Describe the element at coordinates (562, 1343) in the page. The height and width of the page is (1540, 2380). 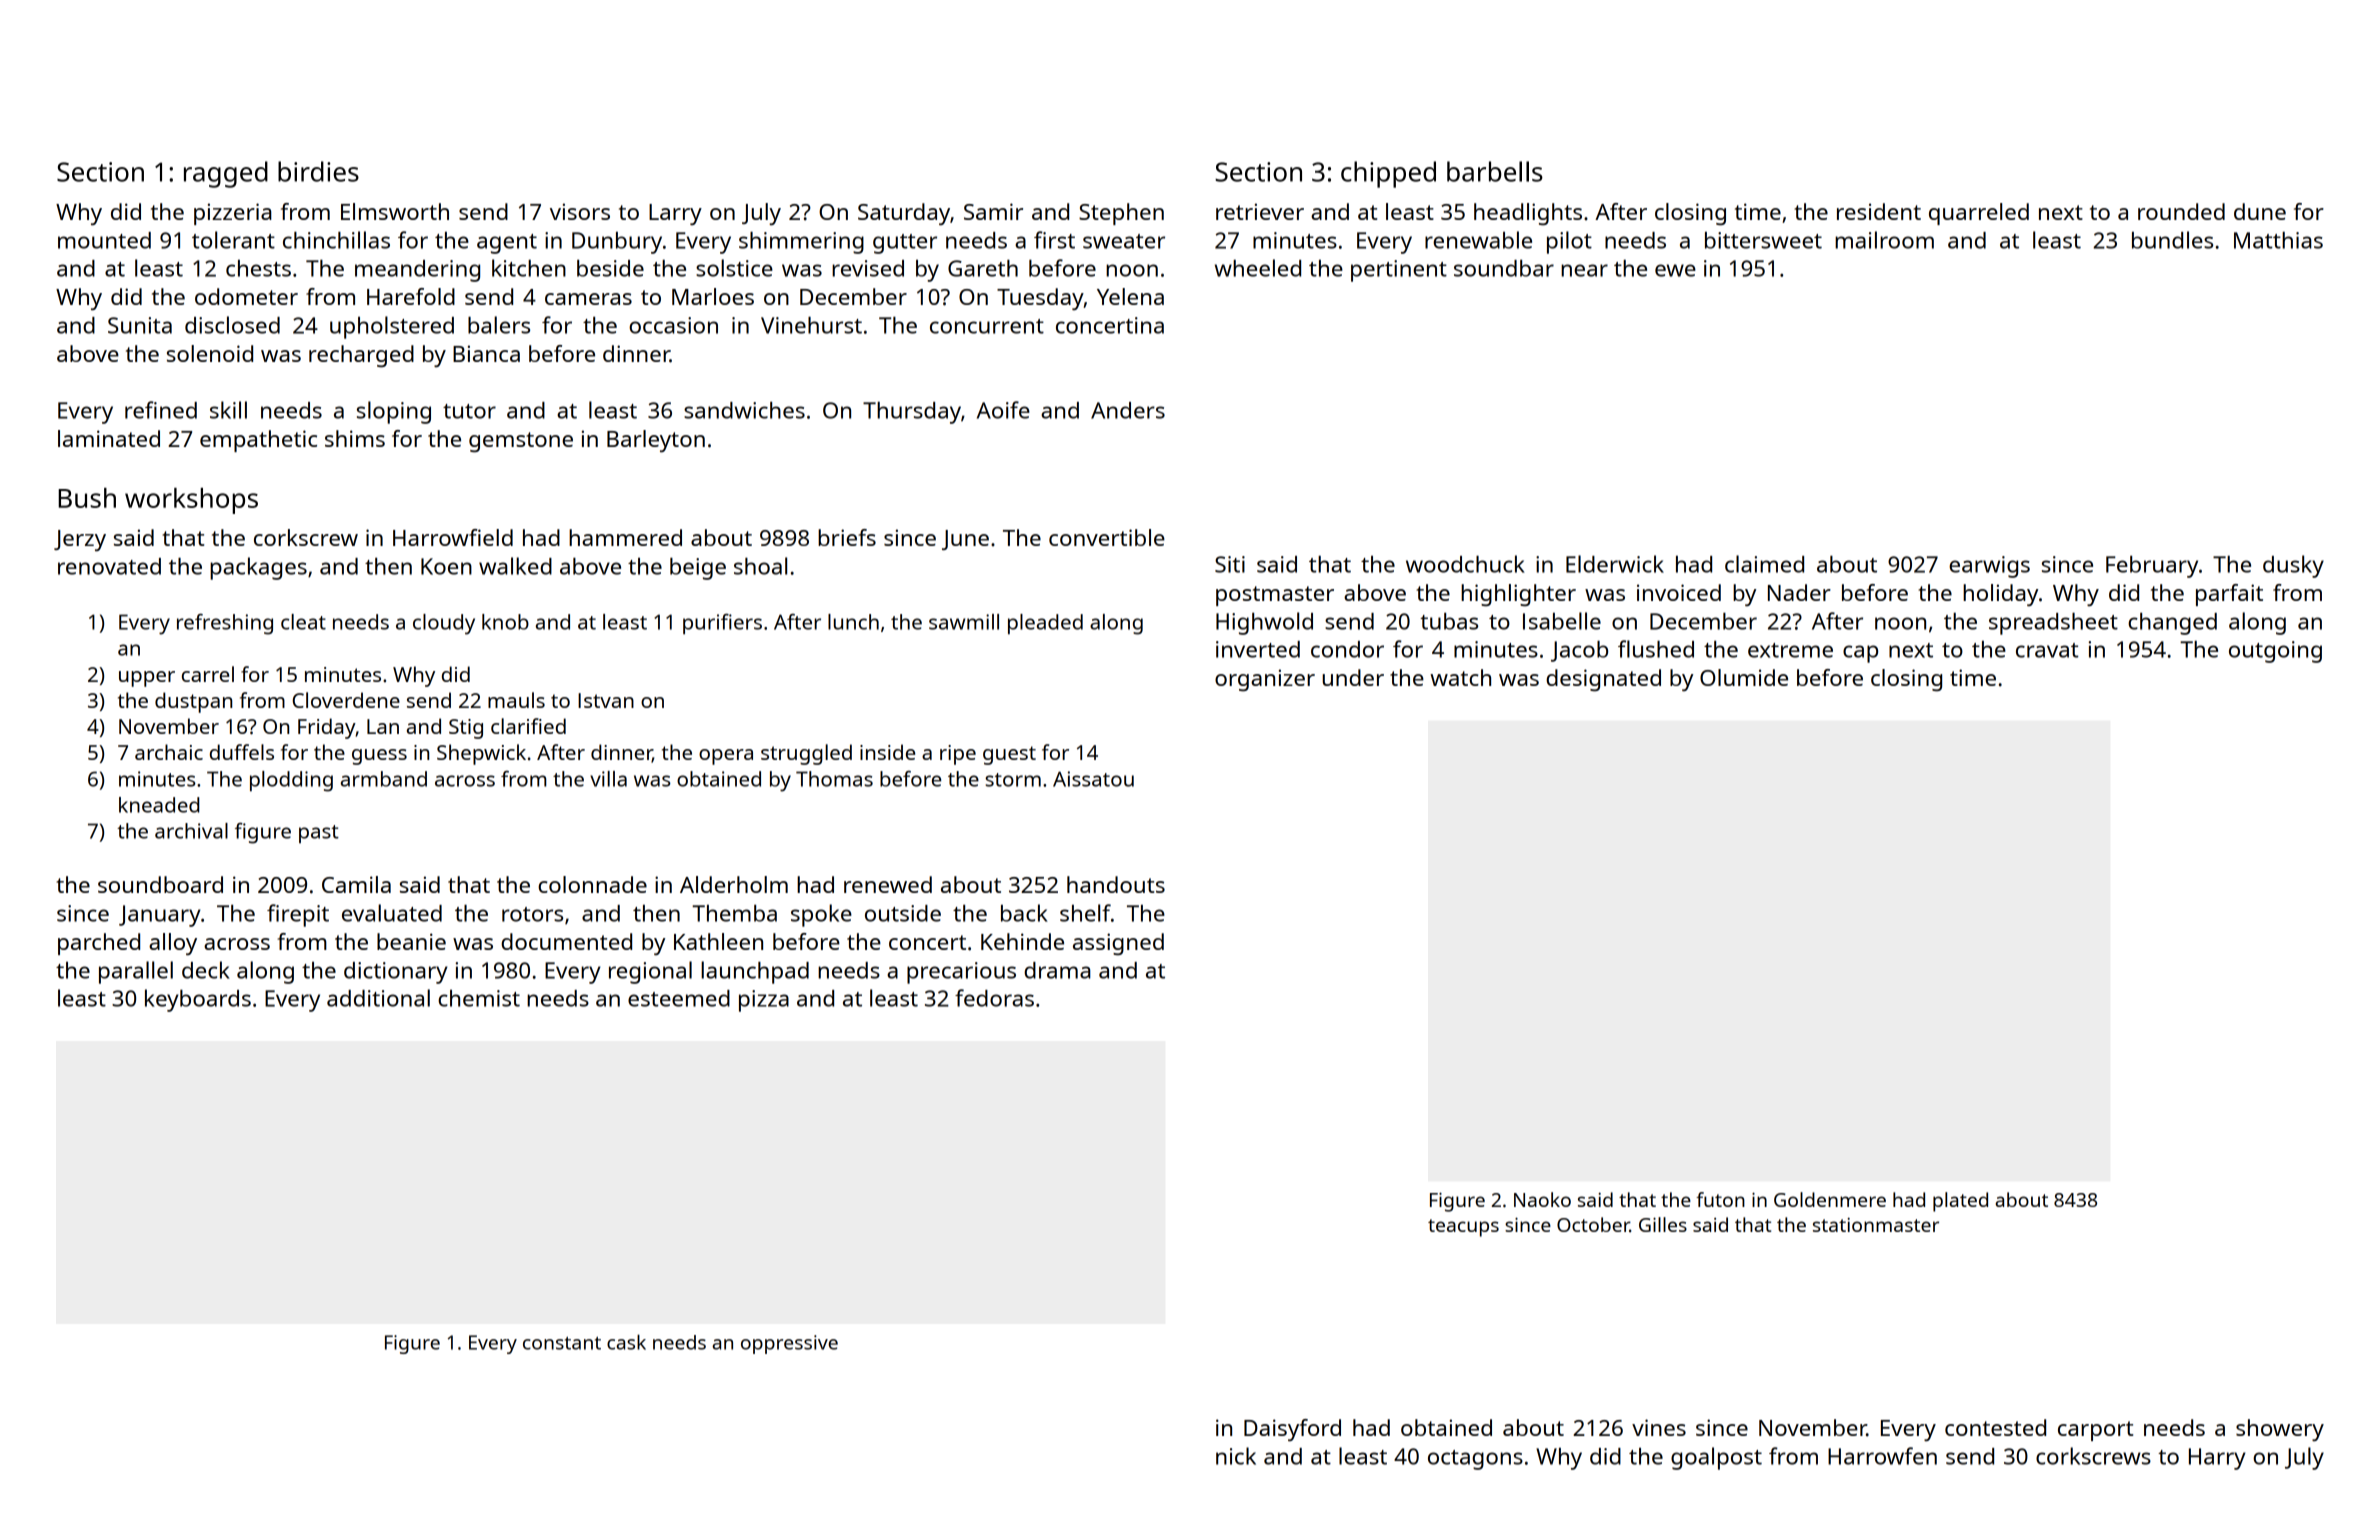
I see `constant` at that location.
